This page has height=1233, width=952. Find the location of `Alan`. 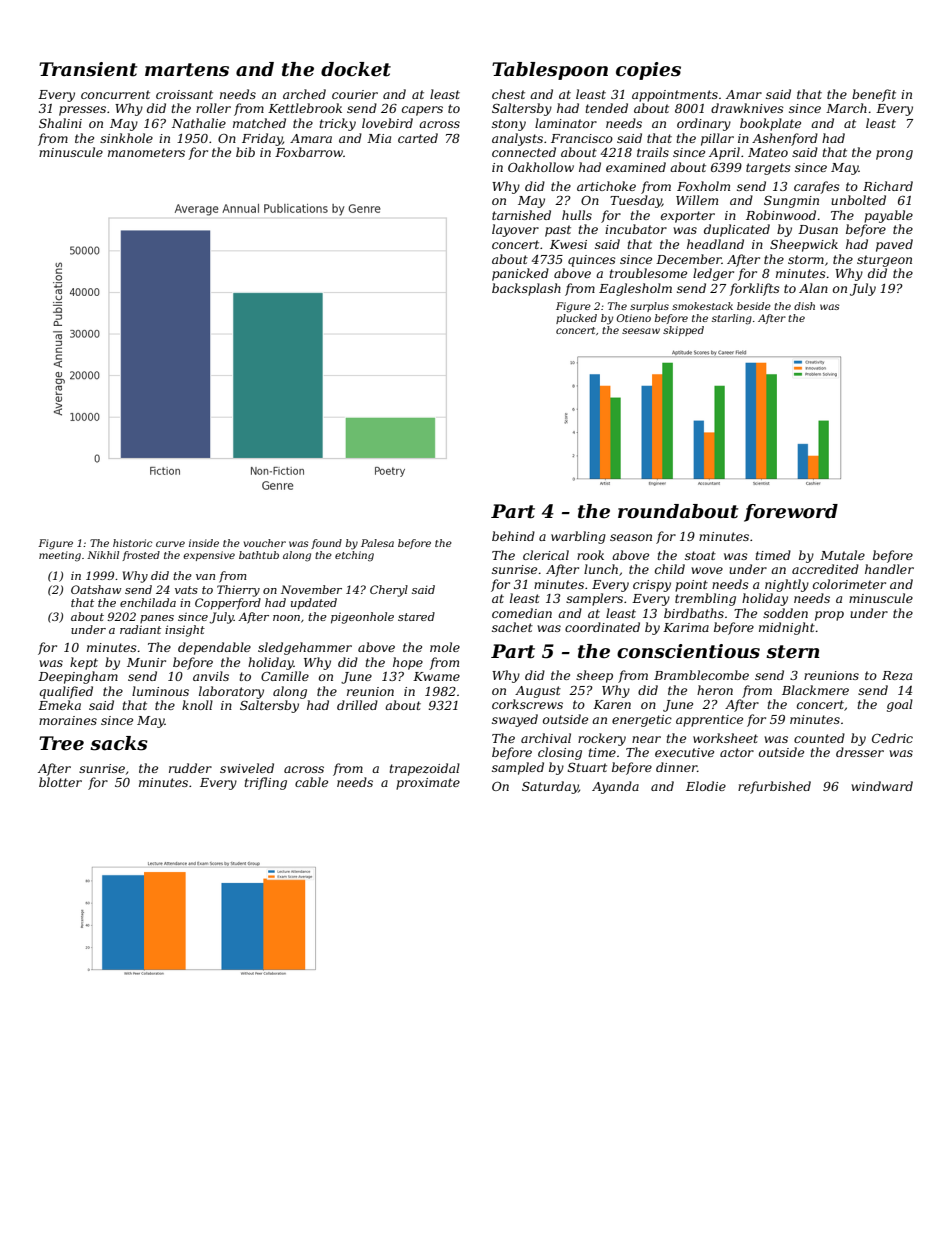

Alan is located at coordinates (813, 288).
